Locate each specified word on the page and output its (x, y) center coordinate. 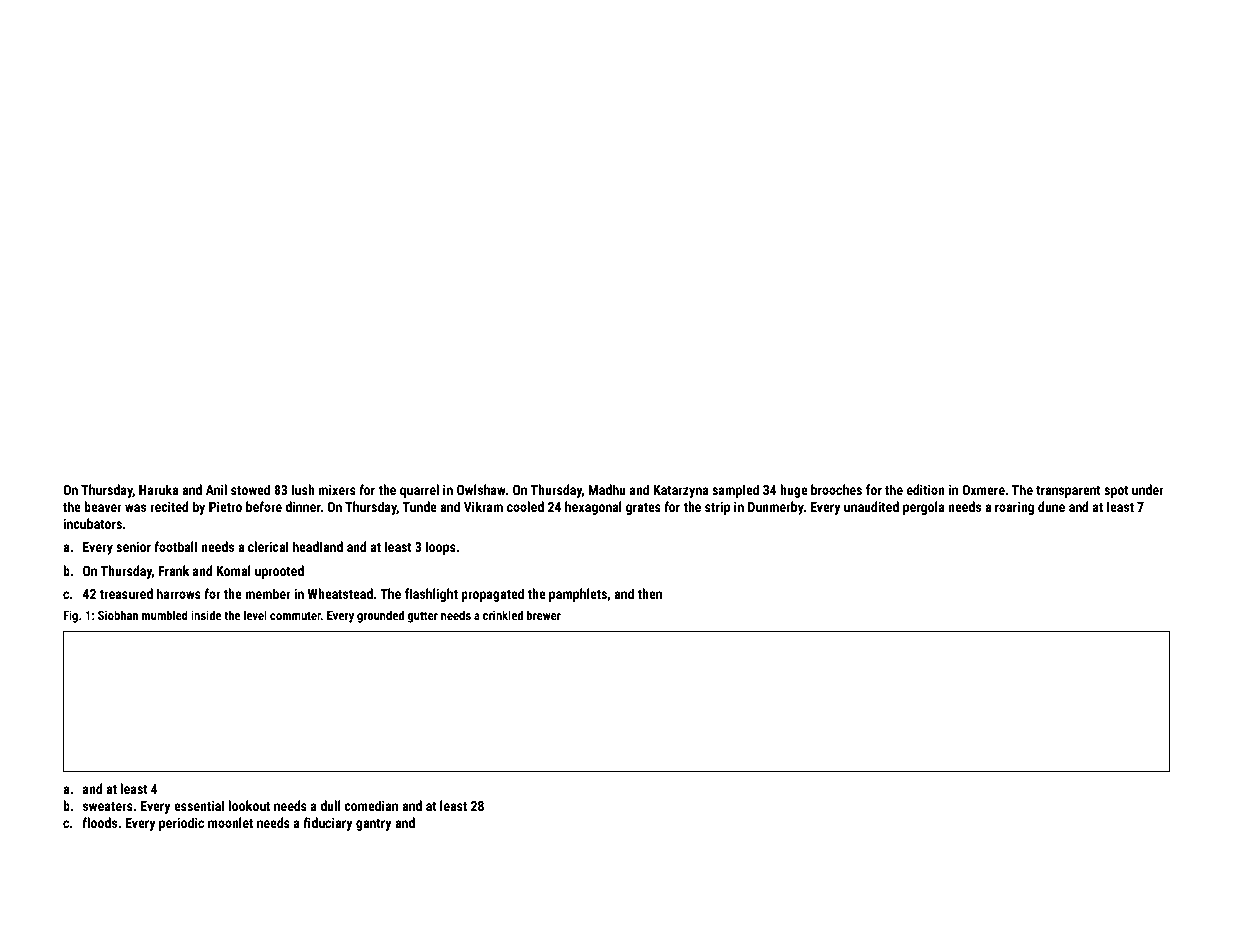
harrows (179, 593)
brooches (836, 489)
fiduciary (328, 824)
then (649, 593)
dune (1051, 506)
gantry (374, 825)
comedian (371, 805)
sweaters (108, 806)
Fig (70, 616)
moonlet (230, 822)
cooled (525, 506)
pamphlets (578, 595)
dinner (303, 506)
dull (330, 805)
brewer (544, 615)
